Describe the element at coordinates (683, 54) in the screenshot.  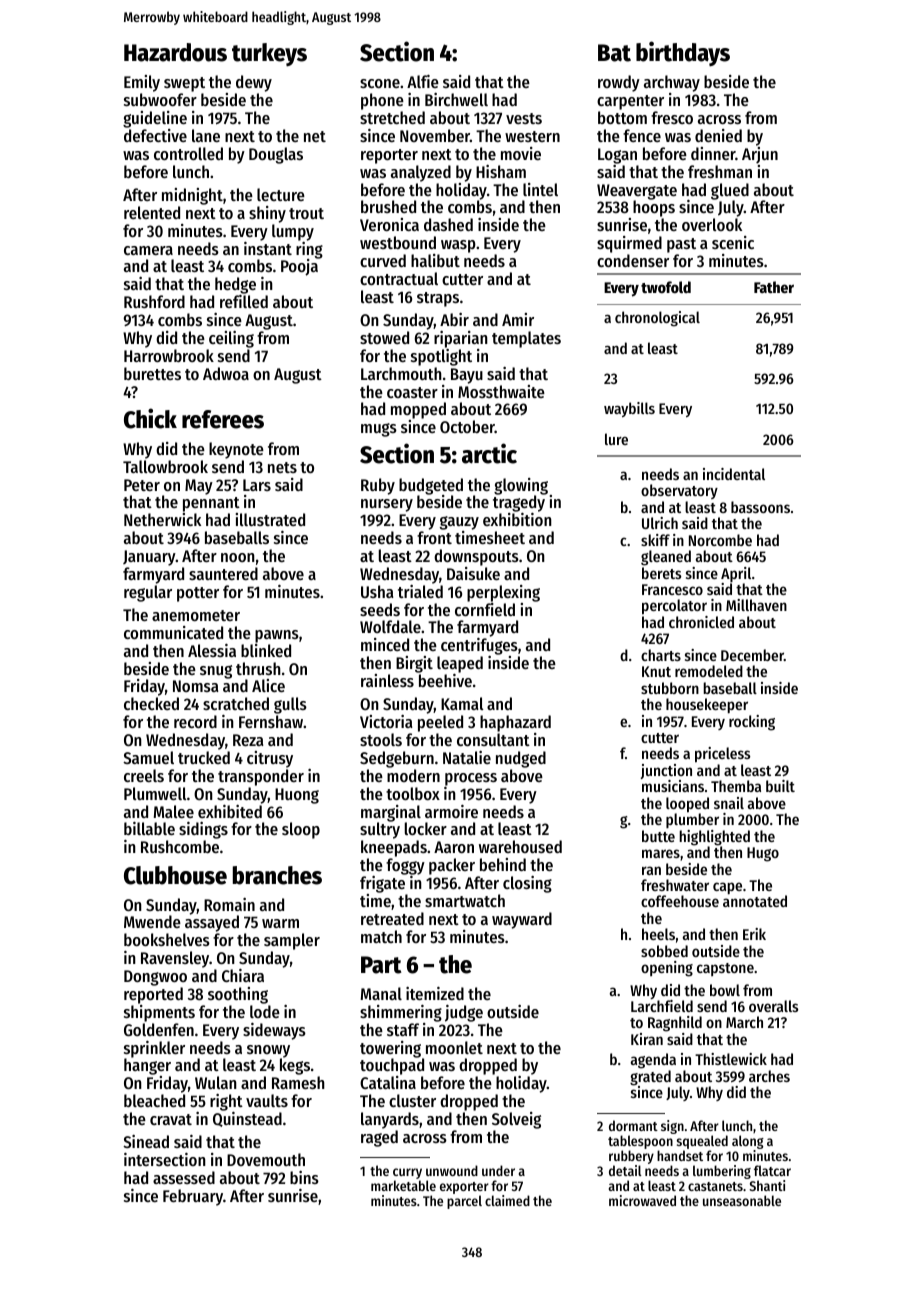
I see `birthdays` at that location.
